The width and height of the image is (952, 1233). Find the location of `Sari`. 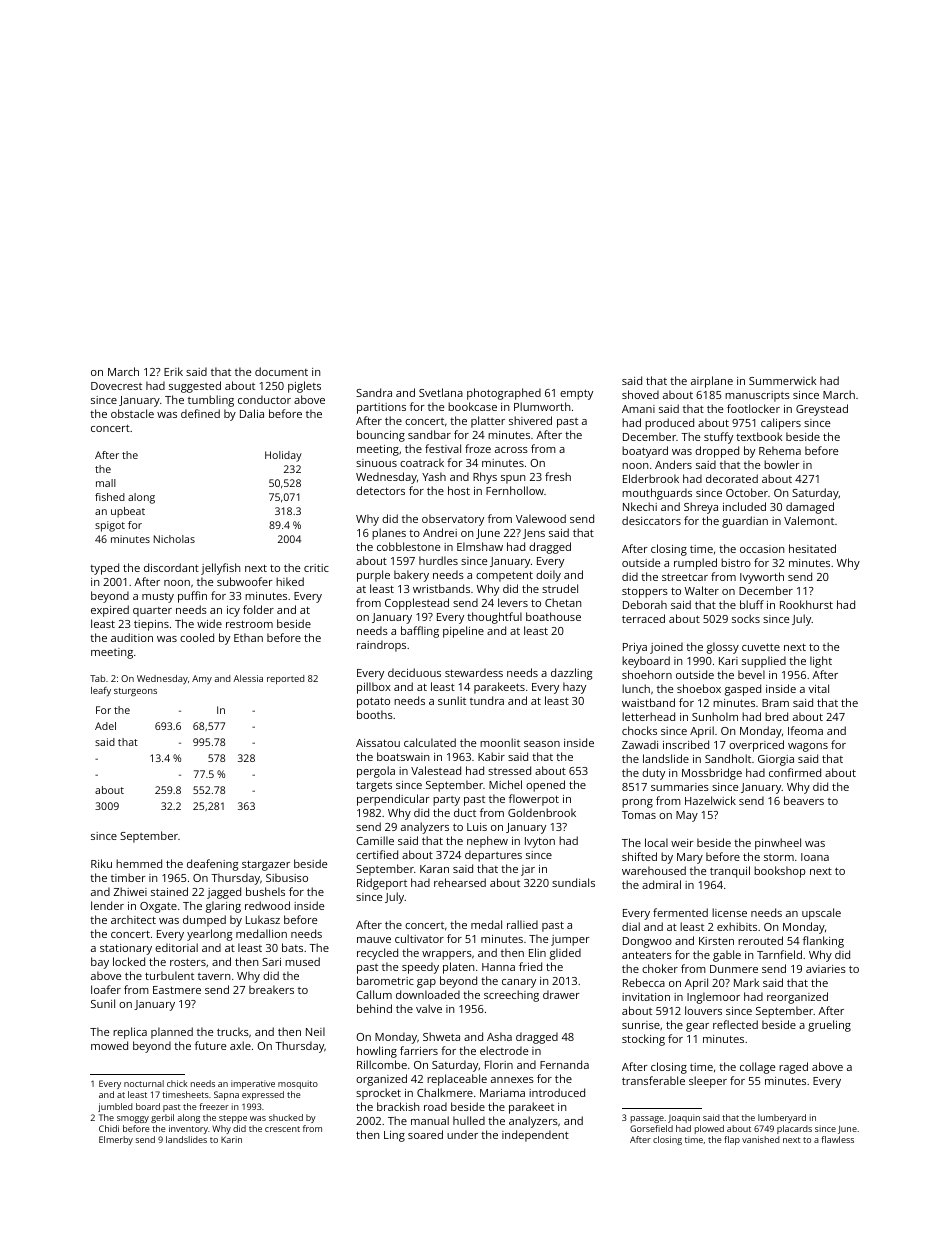

Sari is located at coordinates (271, 962).
